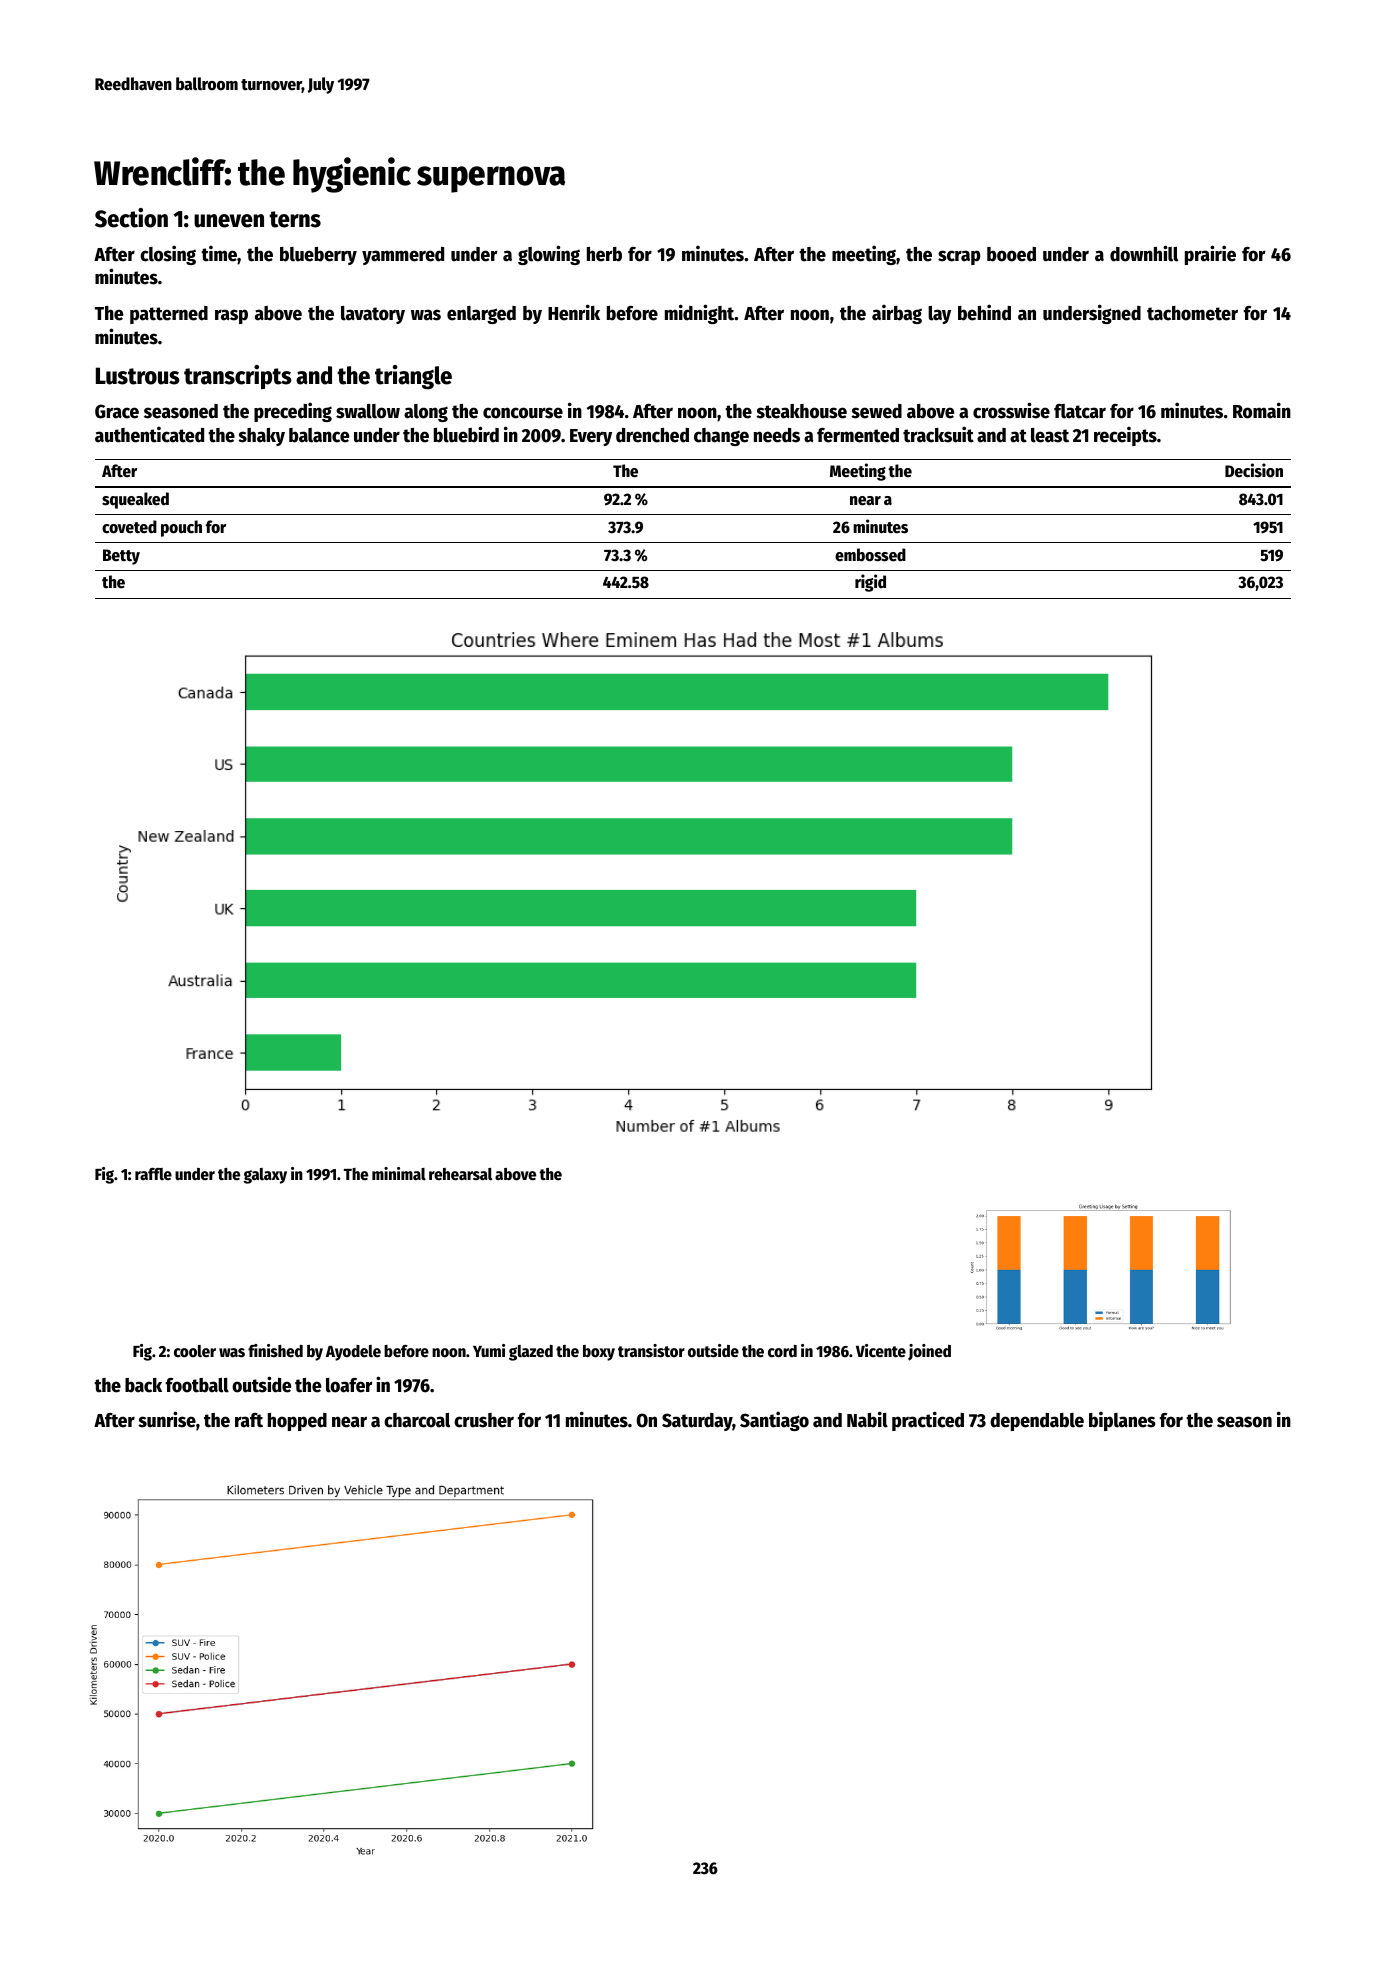  Describe the element at coordinates (782, 1351) in the screenshot. I see `cord` at that location.
